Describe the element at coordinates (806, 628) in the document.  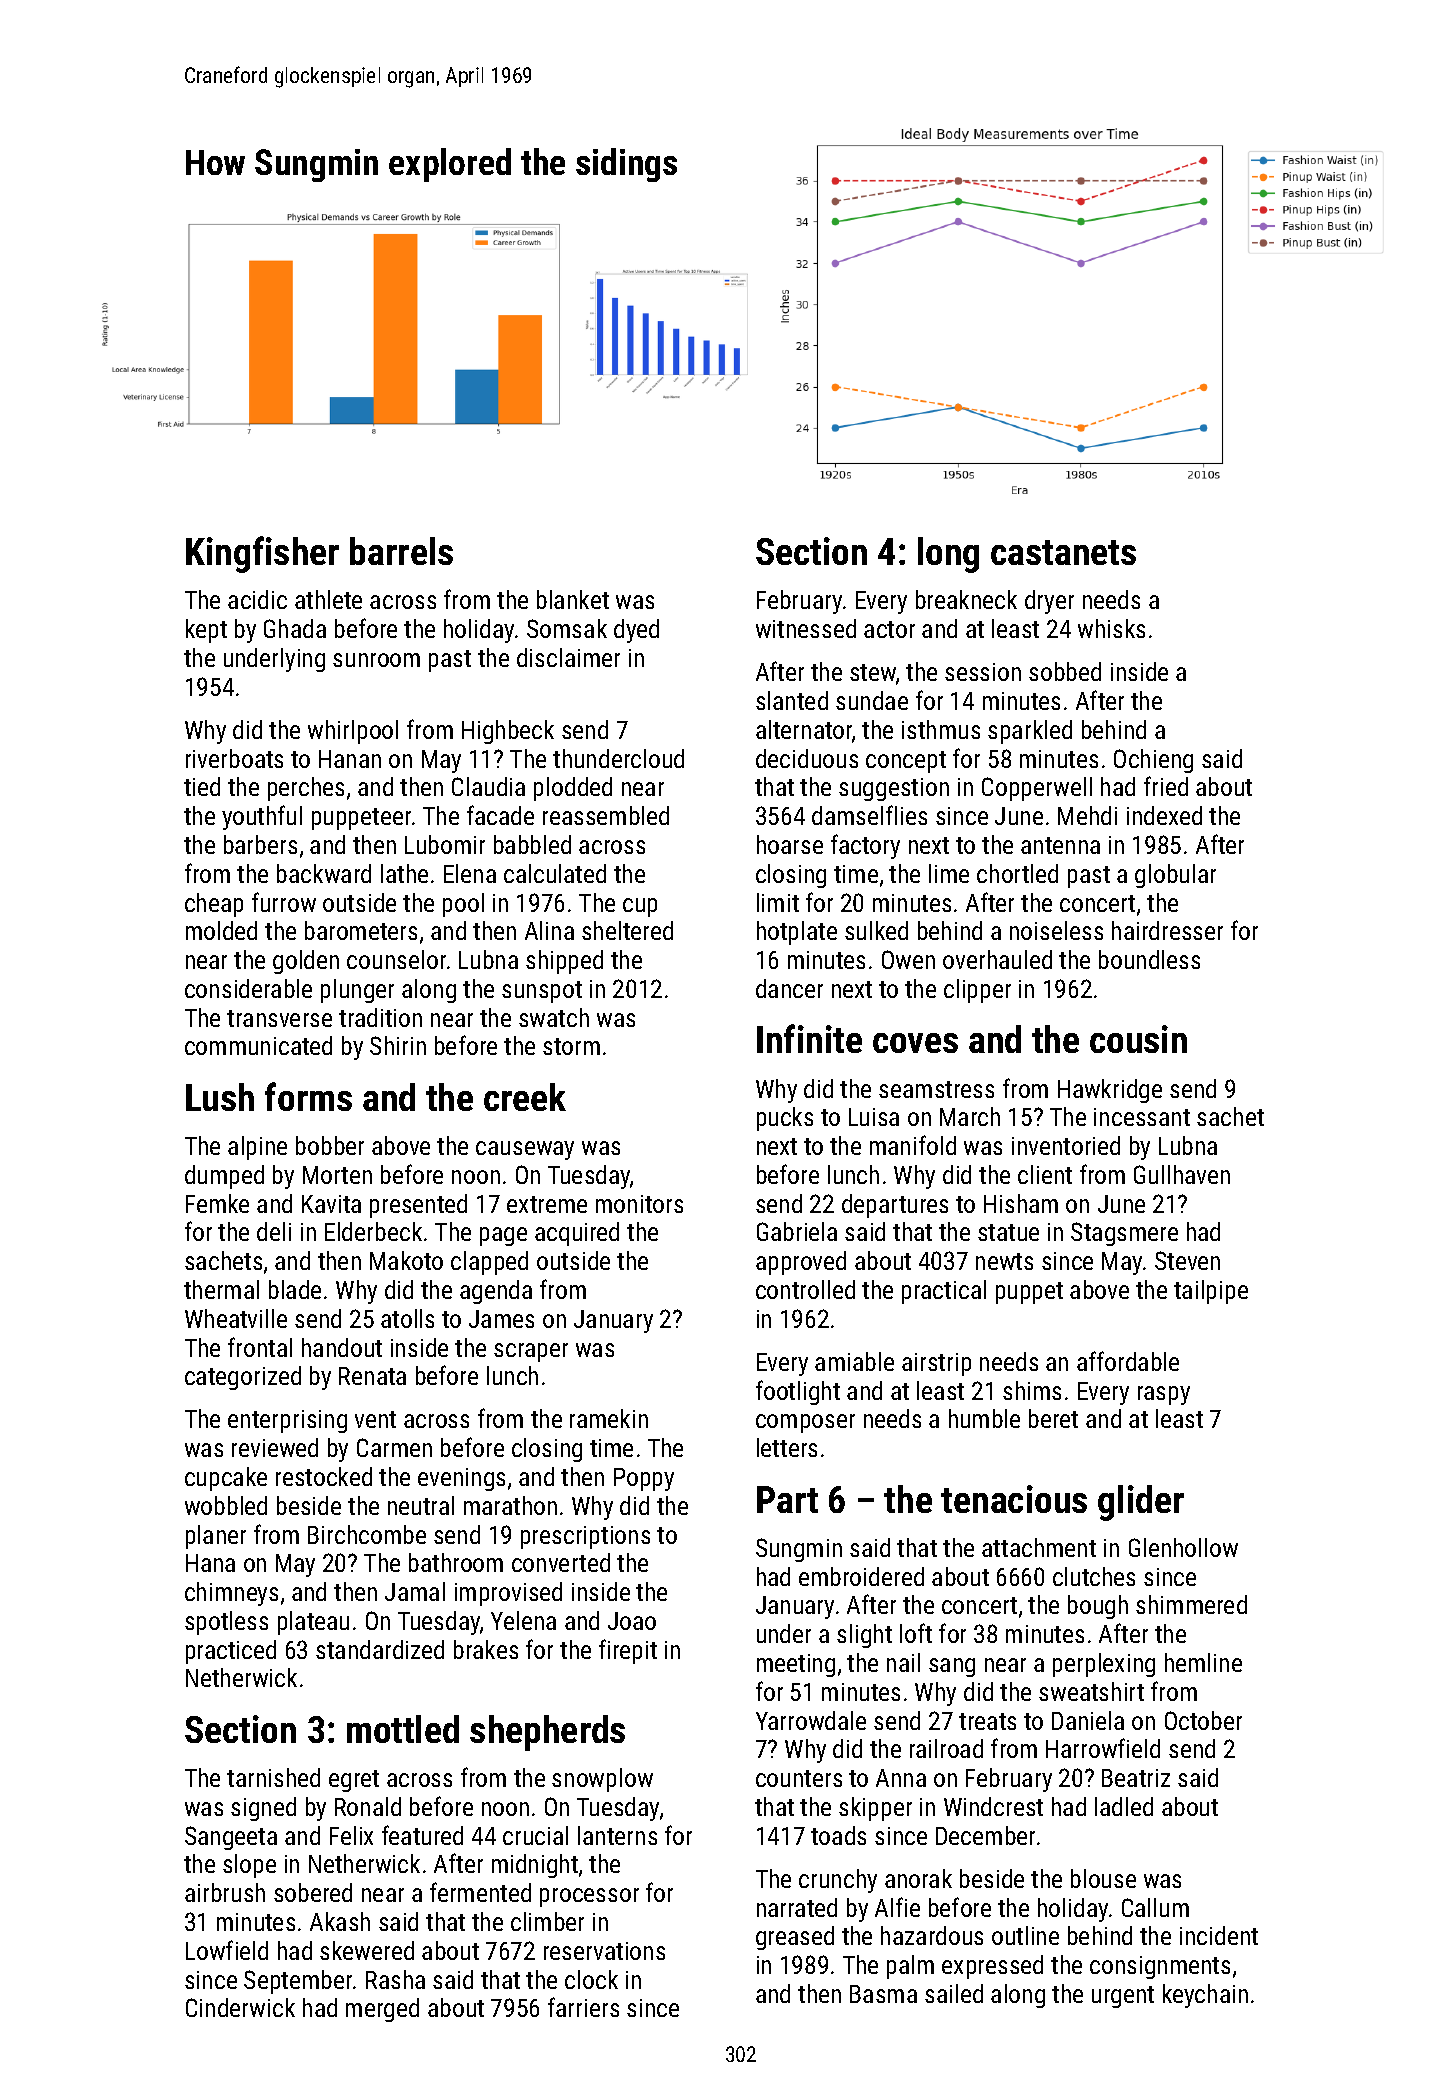
I see `witnessed` at that location.
